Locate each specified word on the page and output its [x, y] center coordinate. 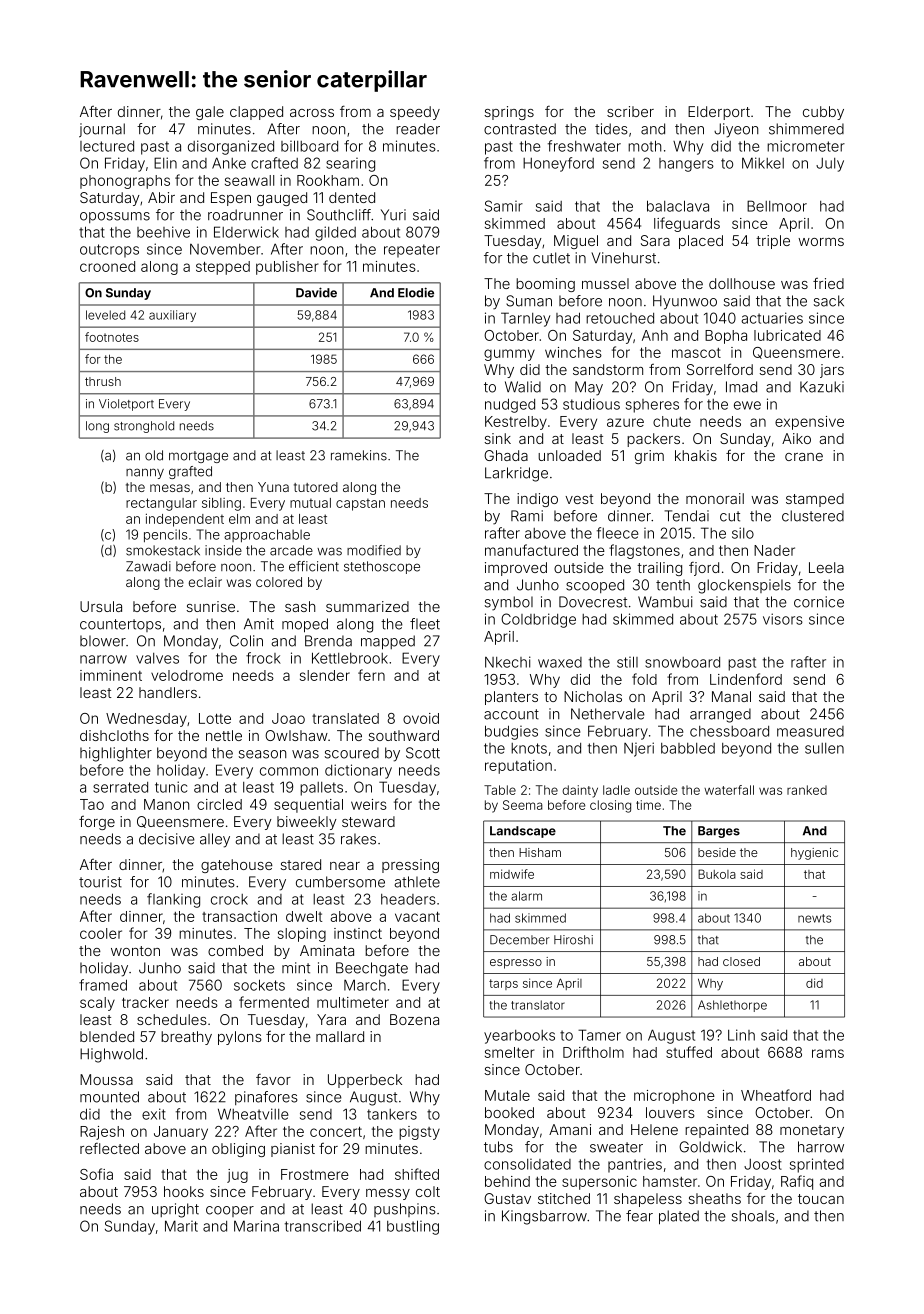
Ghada [506, 455]
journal [102, 130]
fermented [274, 1002]
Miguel [576, 242]
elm [239, 519]
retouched [620, 318]
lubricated [787, 335]
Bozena [414, 1019]
